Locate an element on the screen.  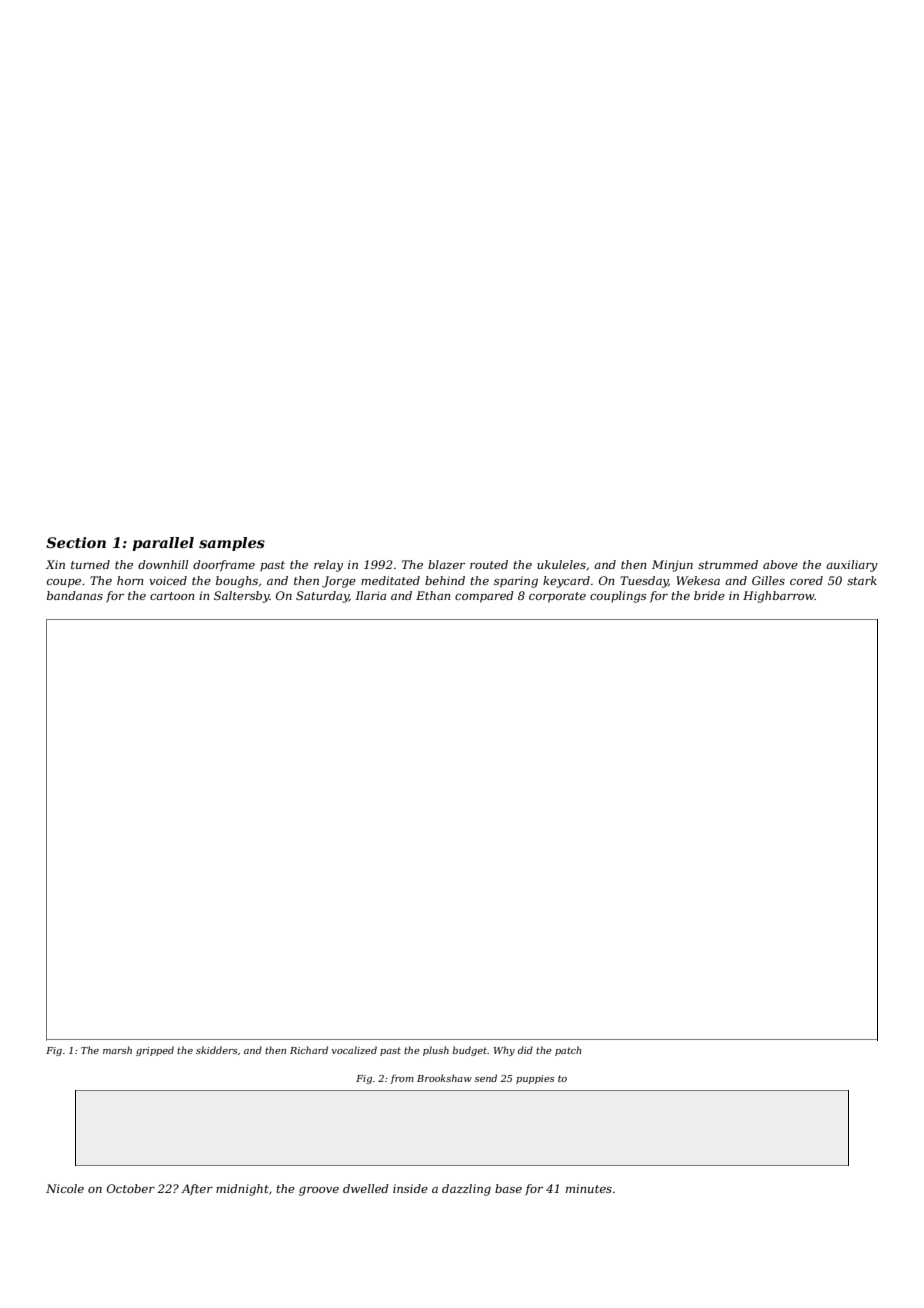
After is located at coordinates (197, 1190).
